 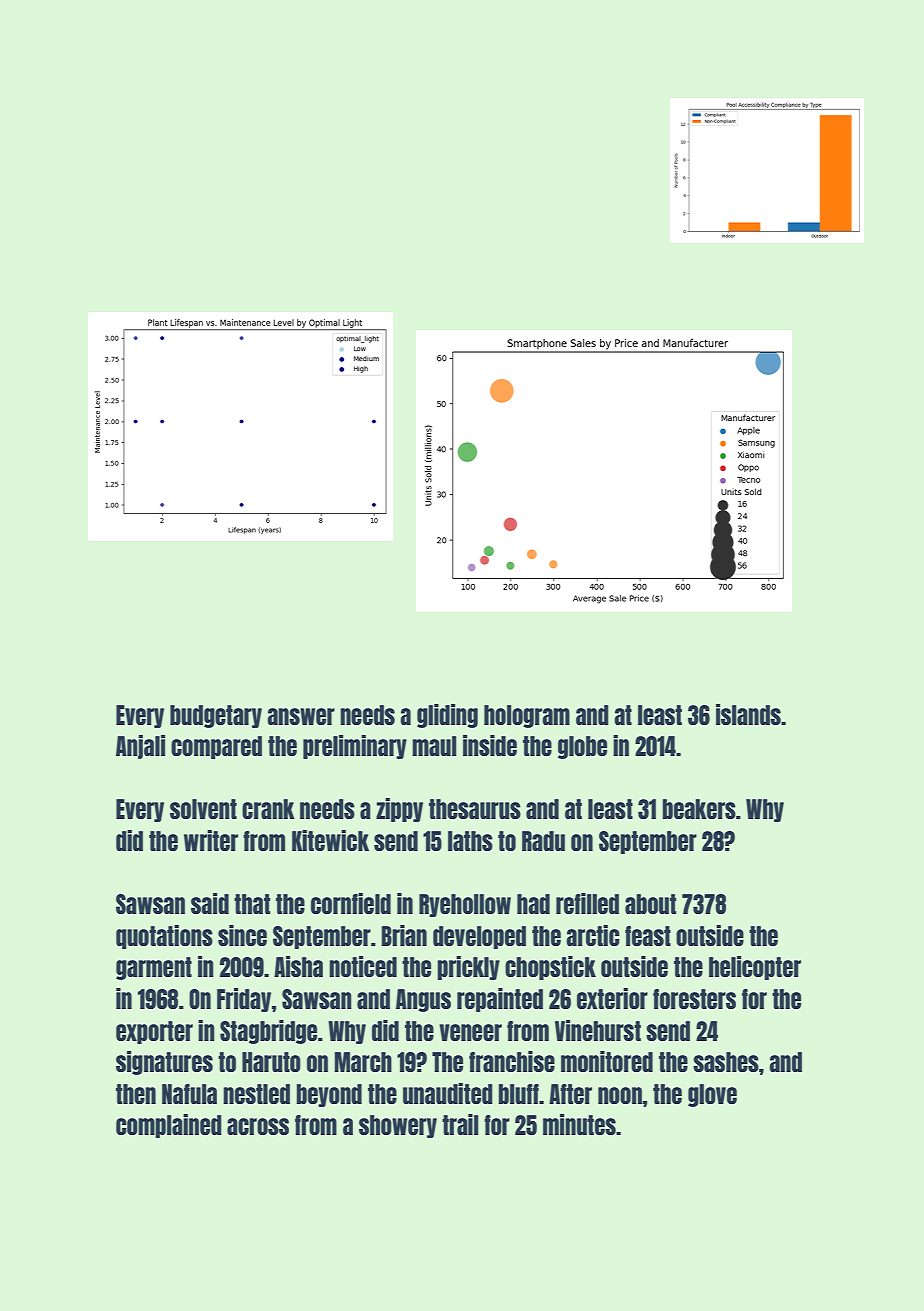 What do you see at coordinates (448, 1093) in the screenshot?
I see `unaudited` at bounding box center [448, 1093].
